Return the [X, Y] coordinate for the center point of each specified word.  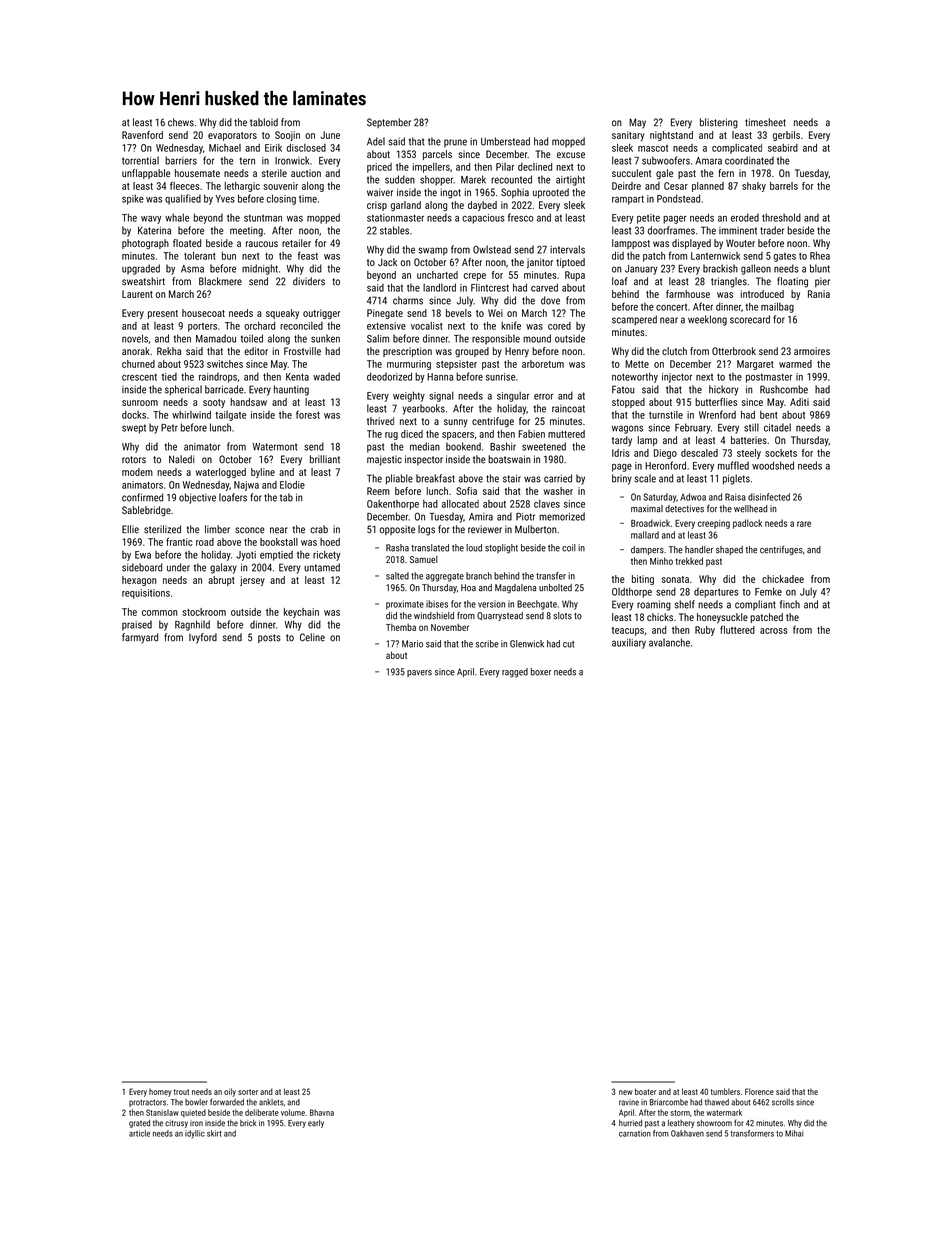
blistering [719, 123]
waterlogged [220, 473]
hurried [630, 1123]
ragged [515, 673]
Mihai [794, 1133]
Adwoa [693, 497]
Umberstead [505, 141]
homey [160, 1092]
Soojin [287, 136]
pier [822, 282]
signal [441, 396]
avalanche [669, 642]
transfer [551, 576]
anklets [271, 1102]
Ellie [130, 529]
